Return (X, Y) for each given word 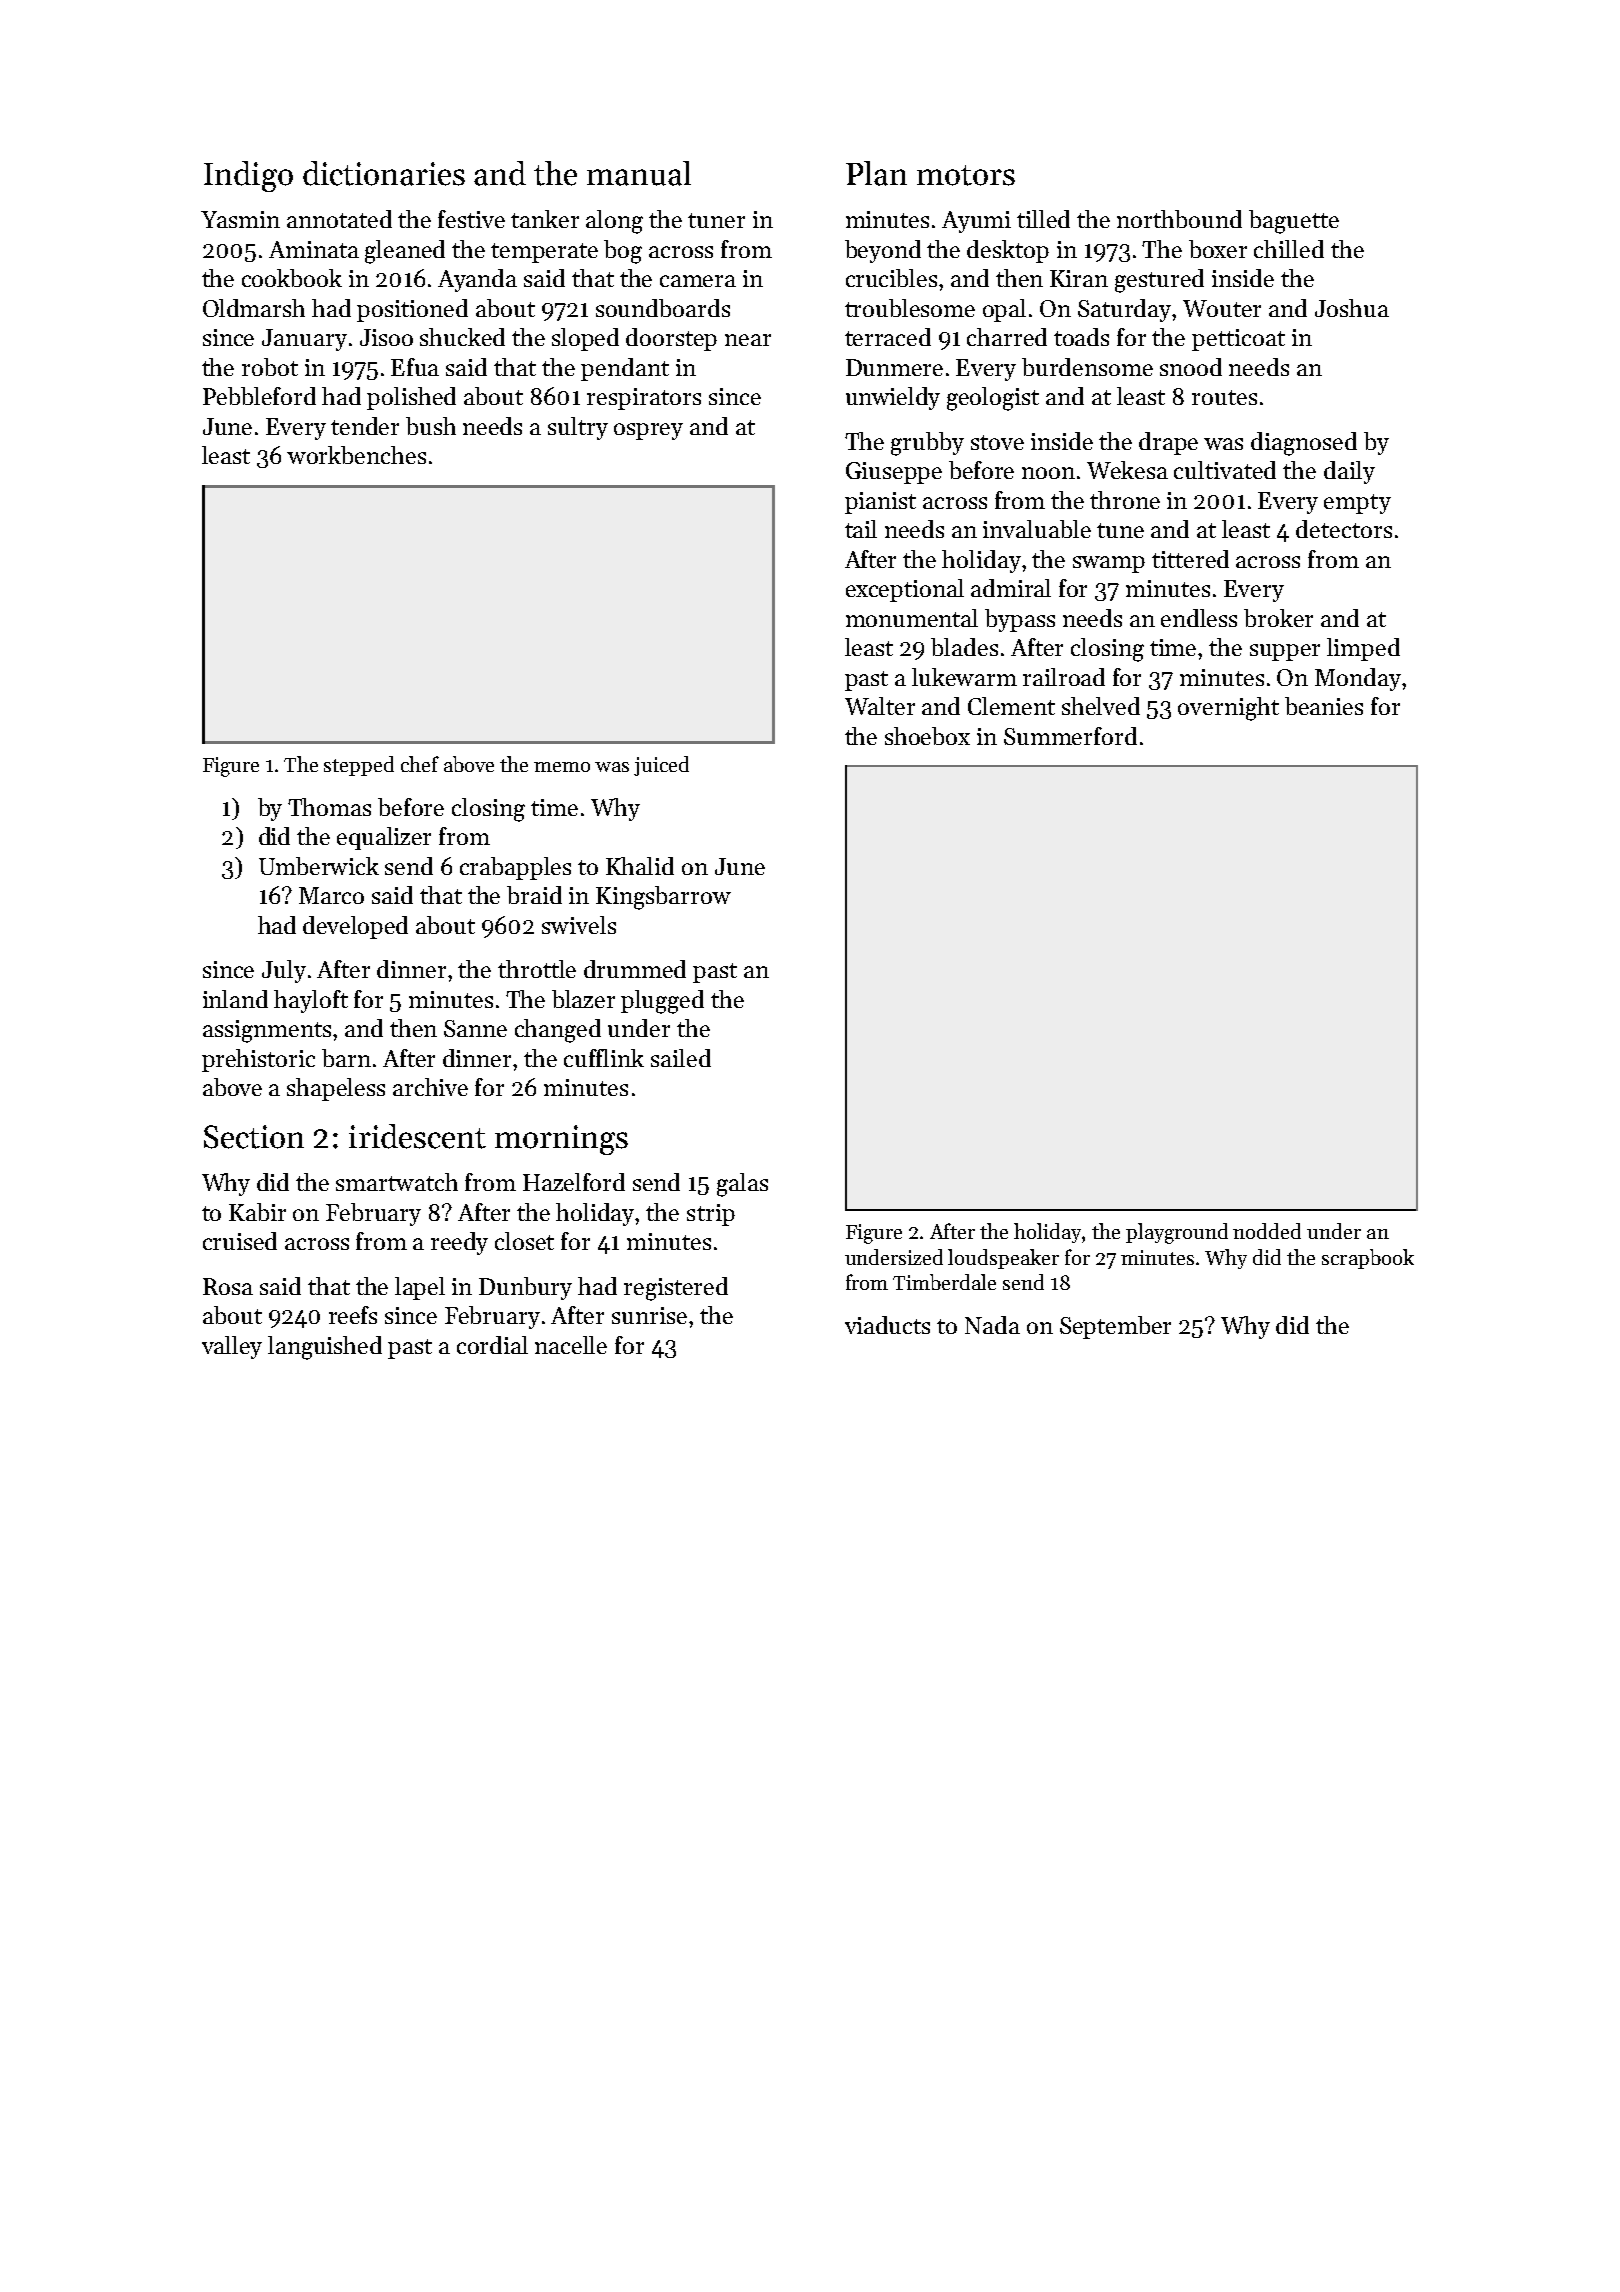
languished (325, 1348)
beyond (883, 251)
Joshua (1352, 308)
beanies (1324, 706)
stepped (359, 766)
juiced (661, 766)
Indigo (248, 176)
